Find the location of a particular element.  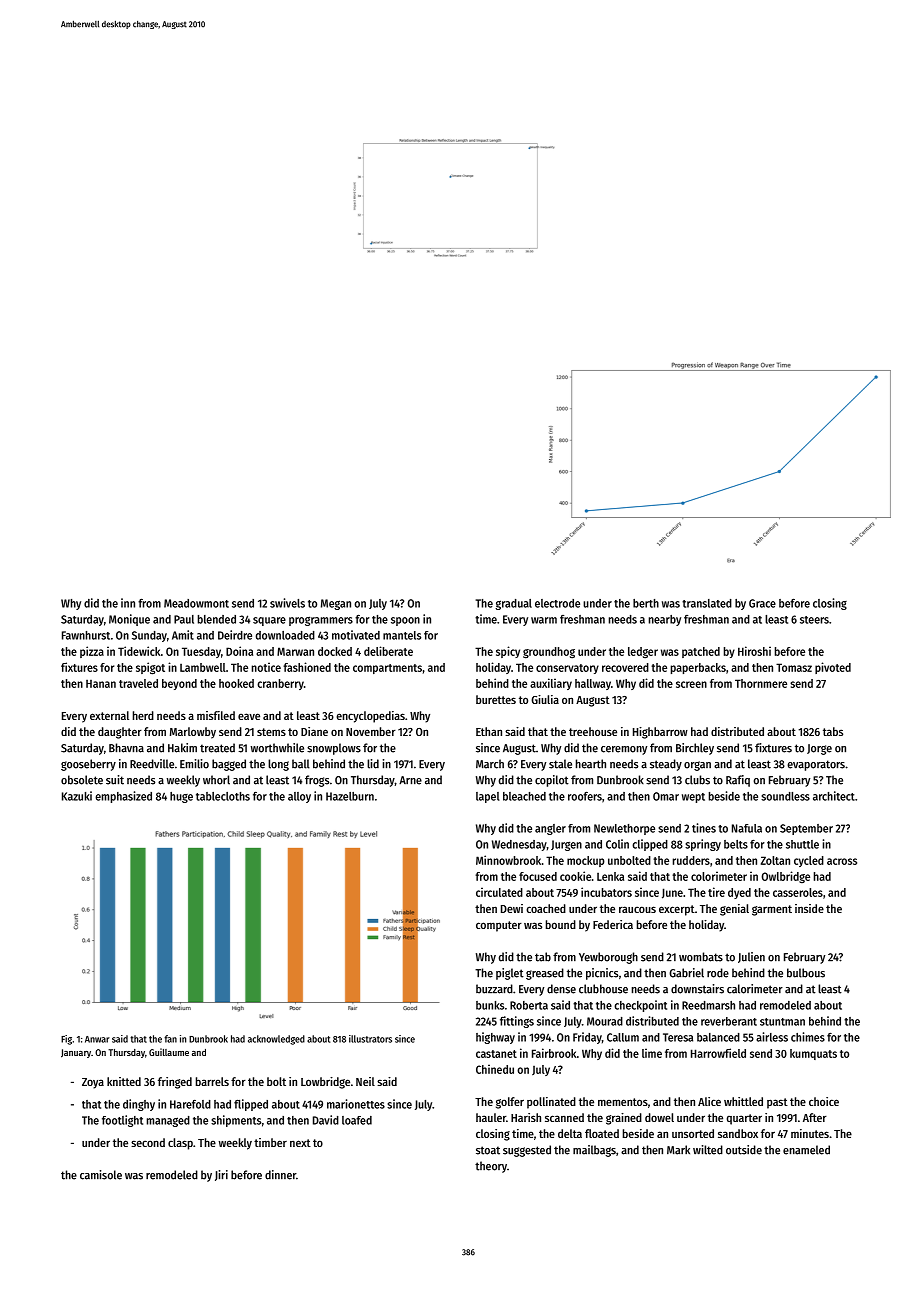

Nafula is located at coordinates (747, 828).
